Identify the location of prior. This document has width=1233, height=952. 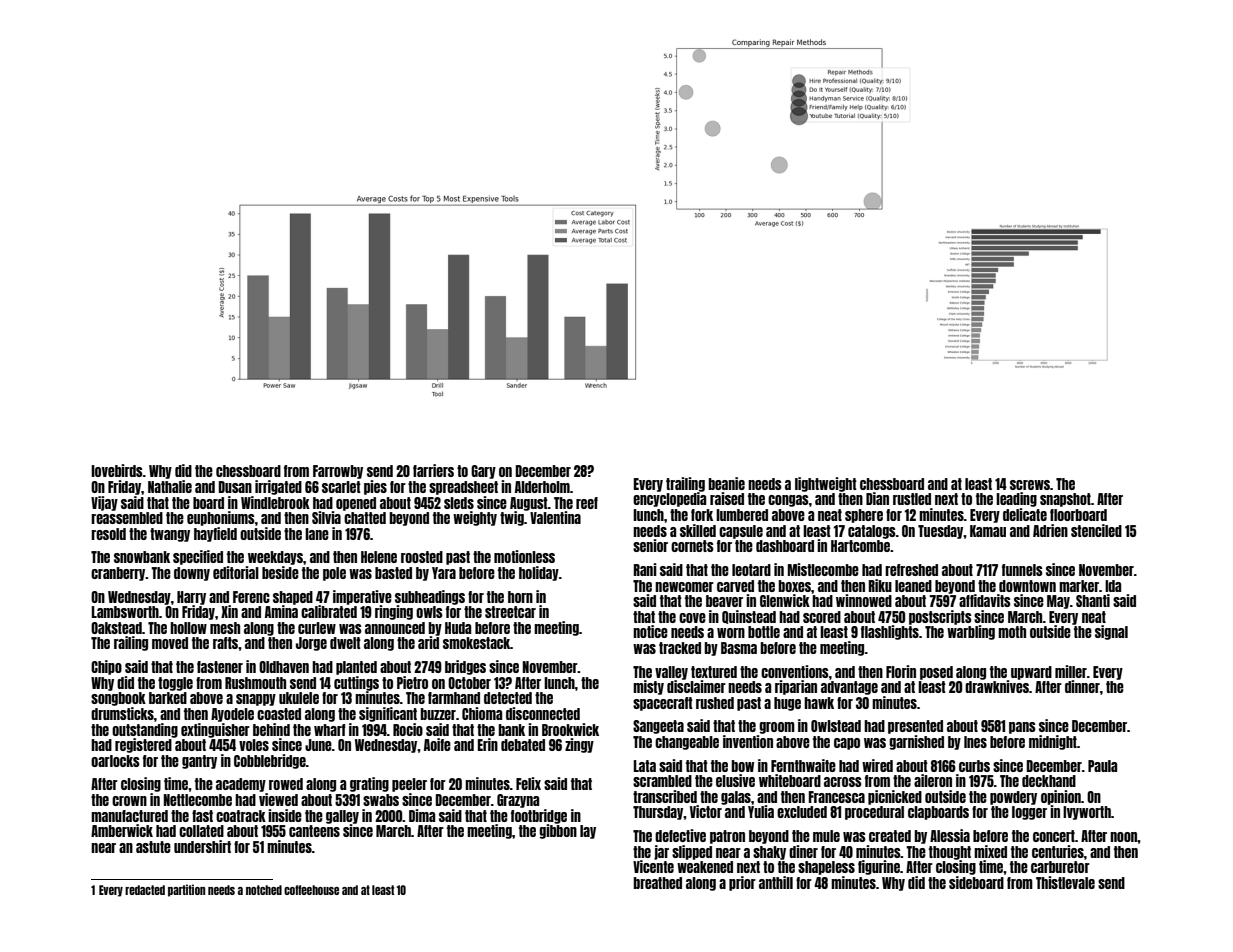
(742, 883).
